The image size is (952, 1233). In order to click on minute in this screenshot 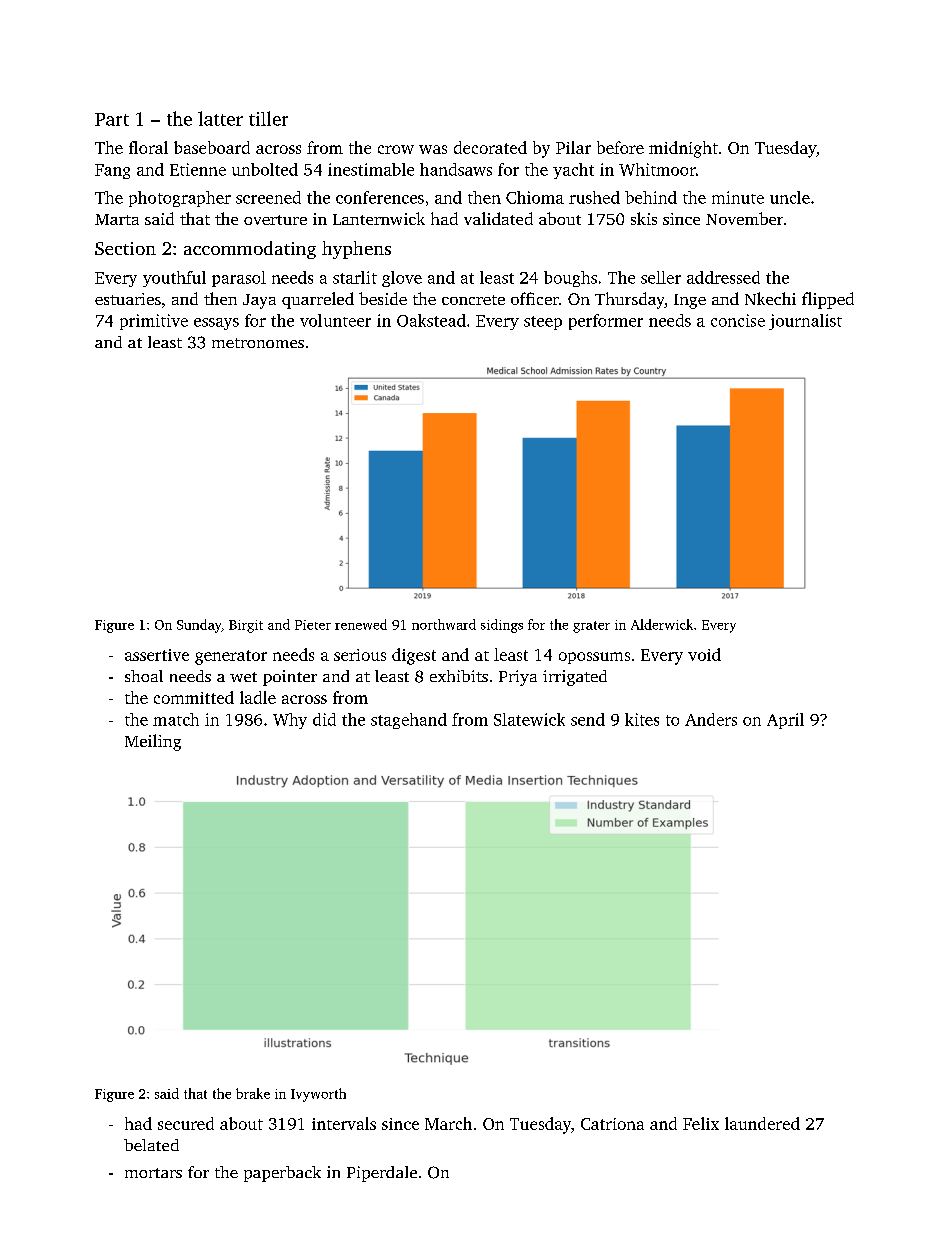, I will do `click(738, 197)`.
